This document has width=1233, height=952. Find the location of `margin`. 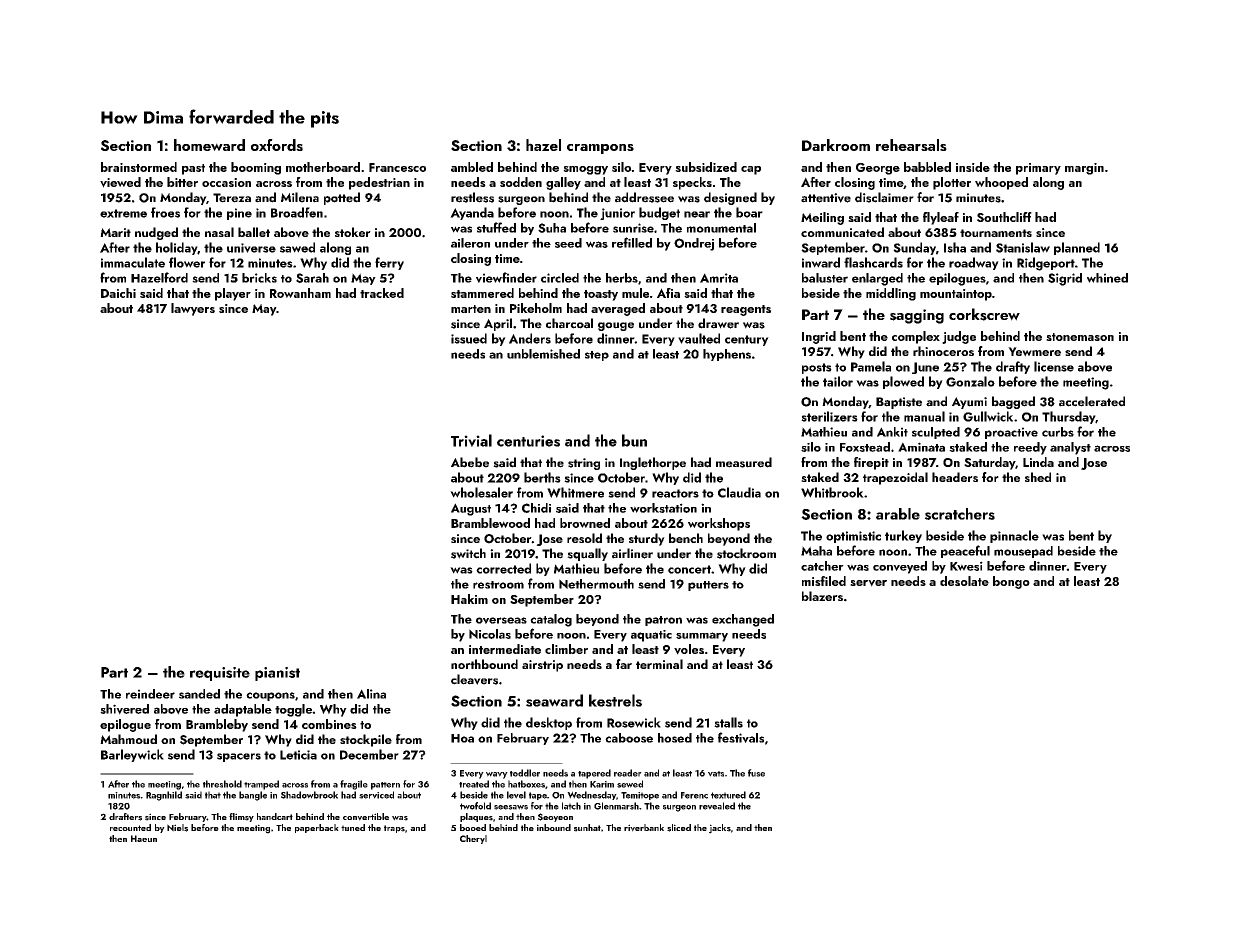

margin is located at coordinates (1084, 169).
